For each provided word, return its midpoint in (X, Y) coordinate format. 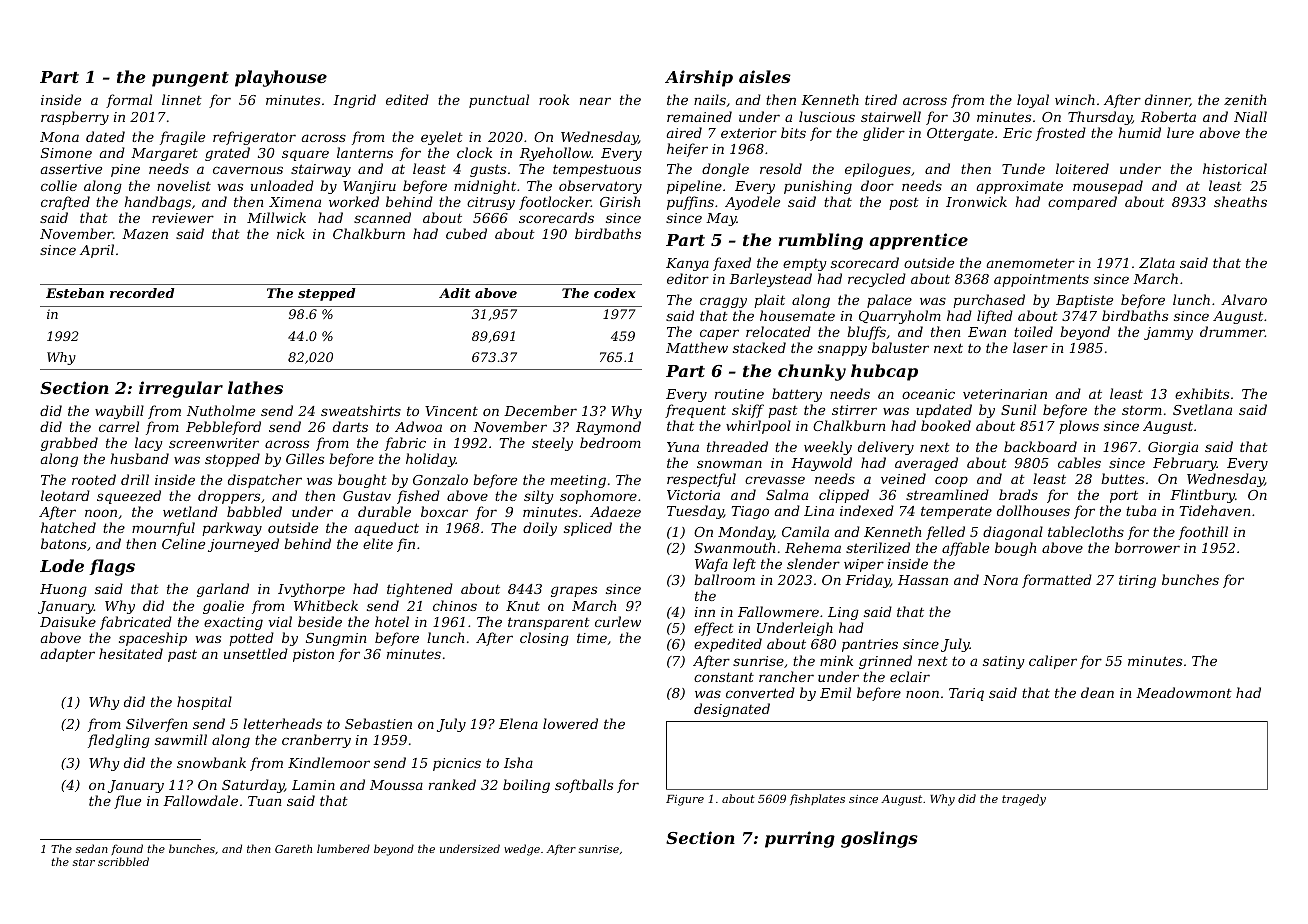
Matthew (697, 347)
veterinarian (1005, 394)
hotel (392, 621)
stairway (321, 170)
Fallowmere (778, 611)
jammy (1168, 333)
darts (350, 426)
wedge (522, 850)
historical (1235, 168)
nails (710, 99)
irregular (181, 389)
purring (800, 839)
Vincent (451, 411)
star (84, 862)
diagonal (1013, 533)
